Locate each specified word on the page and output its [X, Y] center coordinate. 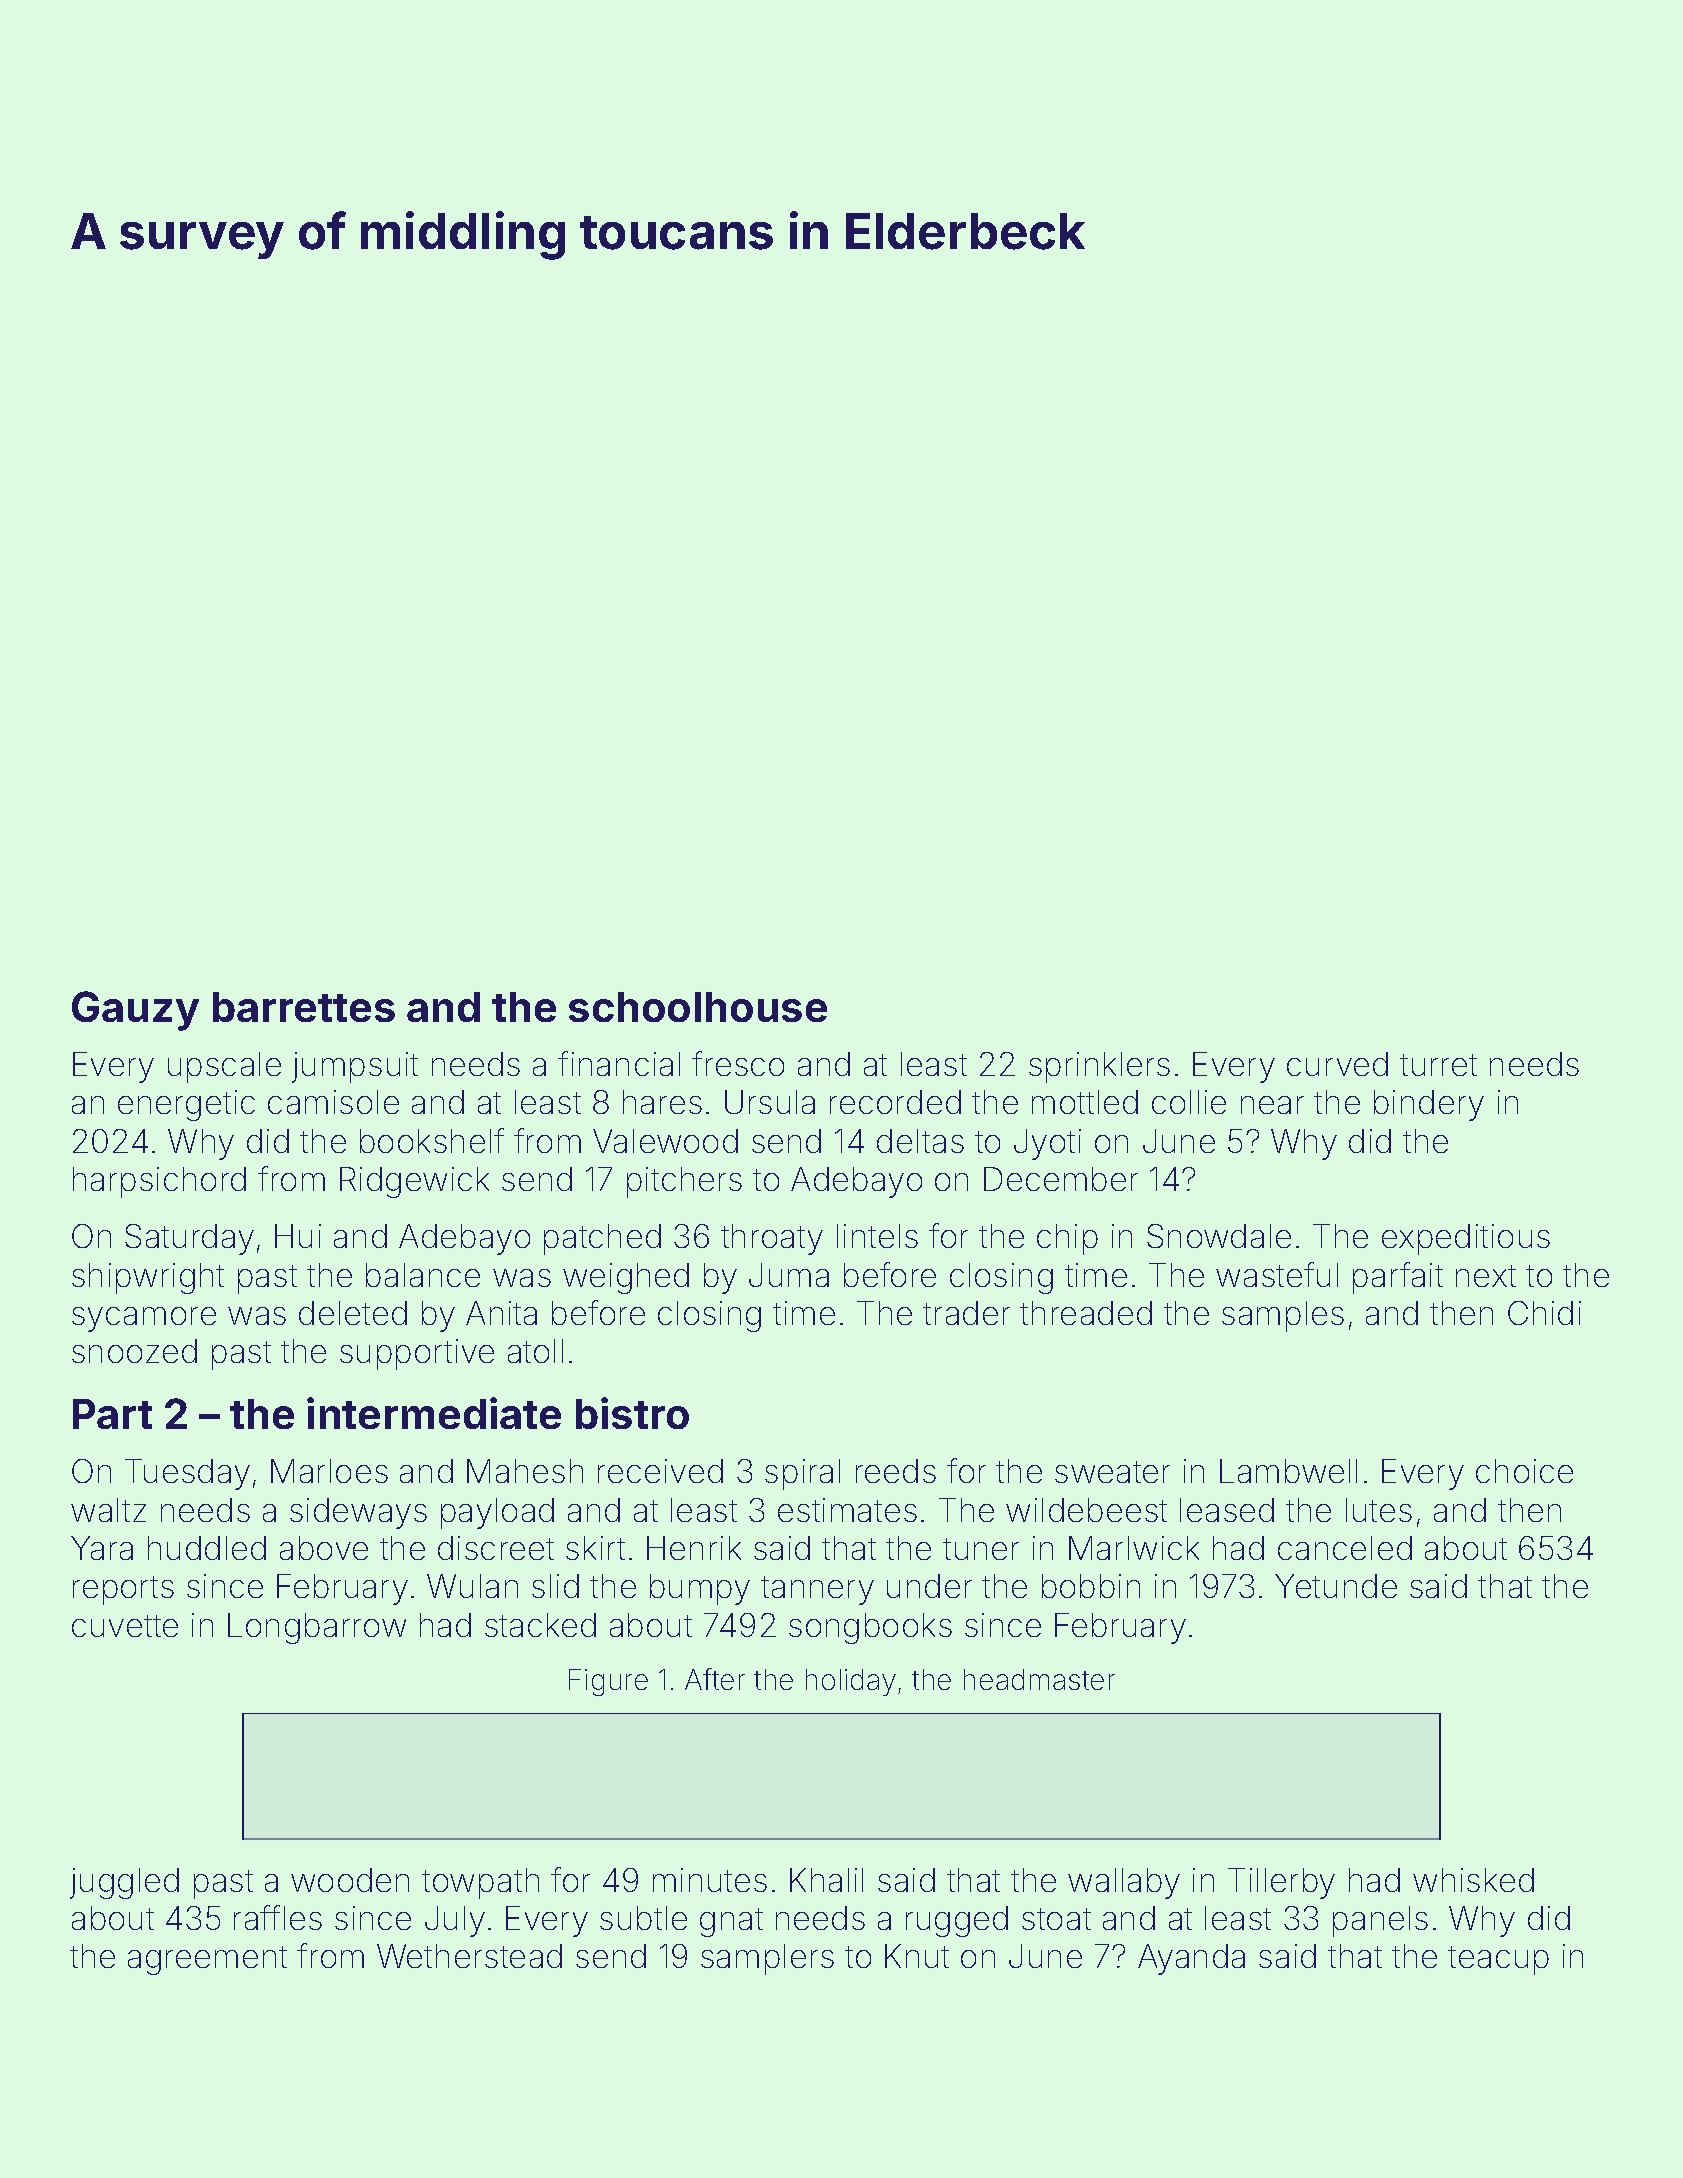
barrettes [304, 1007]
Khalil [826, 1880]
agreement [207, 1960]
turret [1438, 1065]
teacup [1498, 1960]
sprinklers [1099, 1067]
